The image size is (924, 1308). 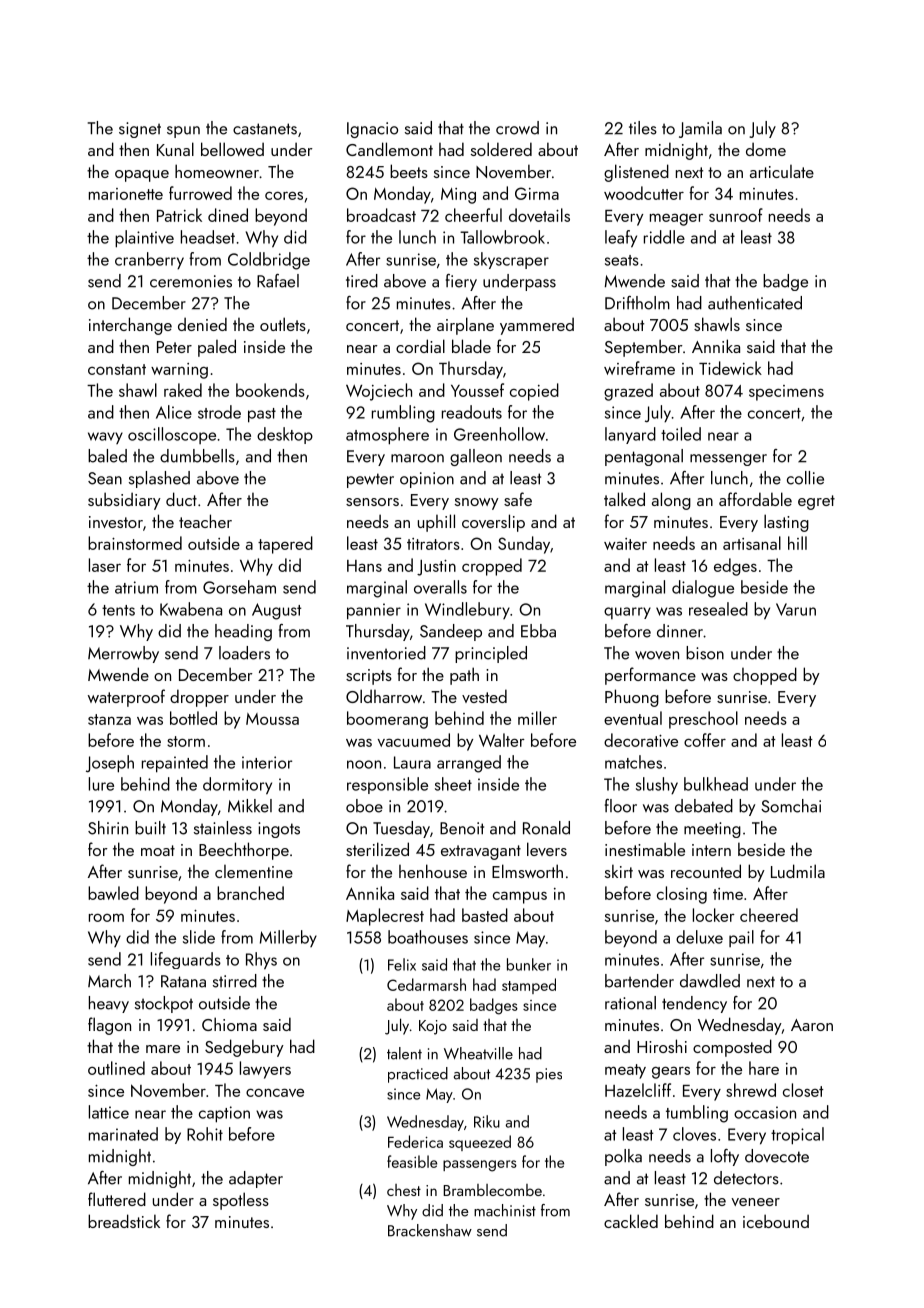 What do you see at coordinates (492, 567) in the document?
I see `cropped` at bounding box center [492, 567].
